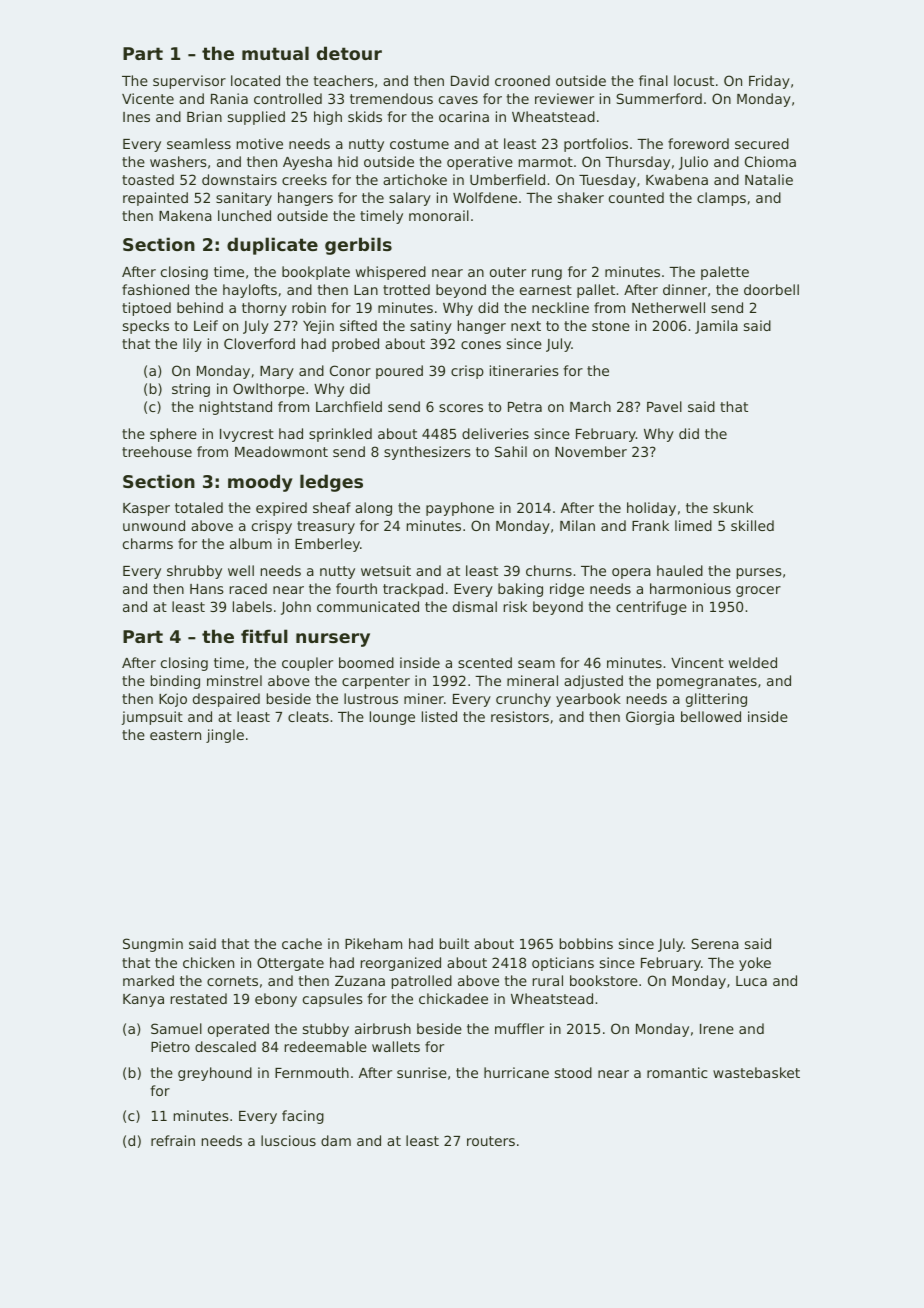 The image size is (924, 1308). I want to click on Milan, so click(577, 525).
